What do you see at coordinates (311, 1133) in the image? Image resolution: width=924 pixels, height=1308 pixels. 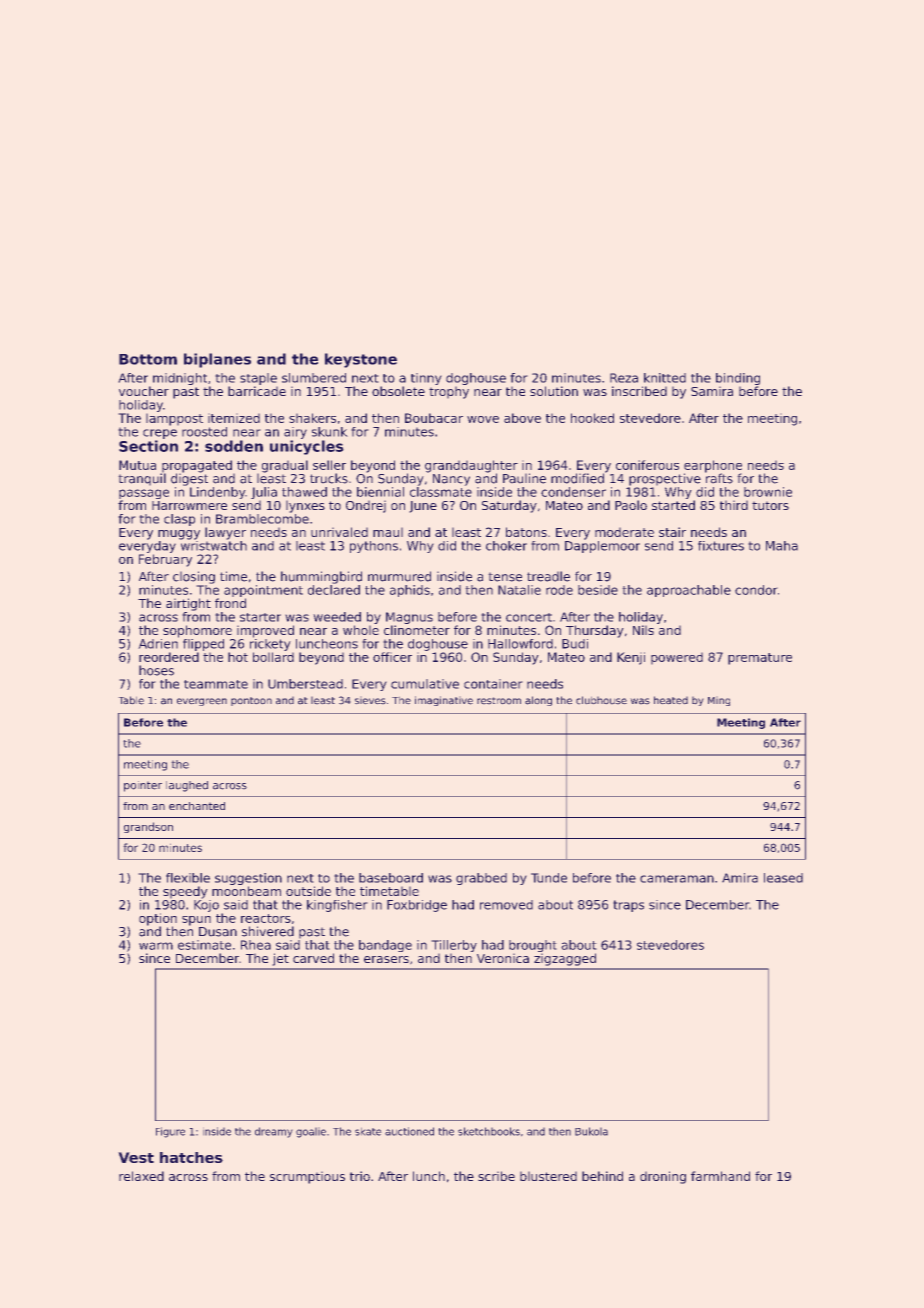 I see `goalie` at bounding box center [311, 1133].
